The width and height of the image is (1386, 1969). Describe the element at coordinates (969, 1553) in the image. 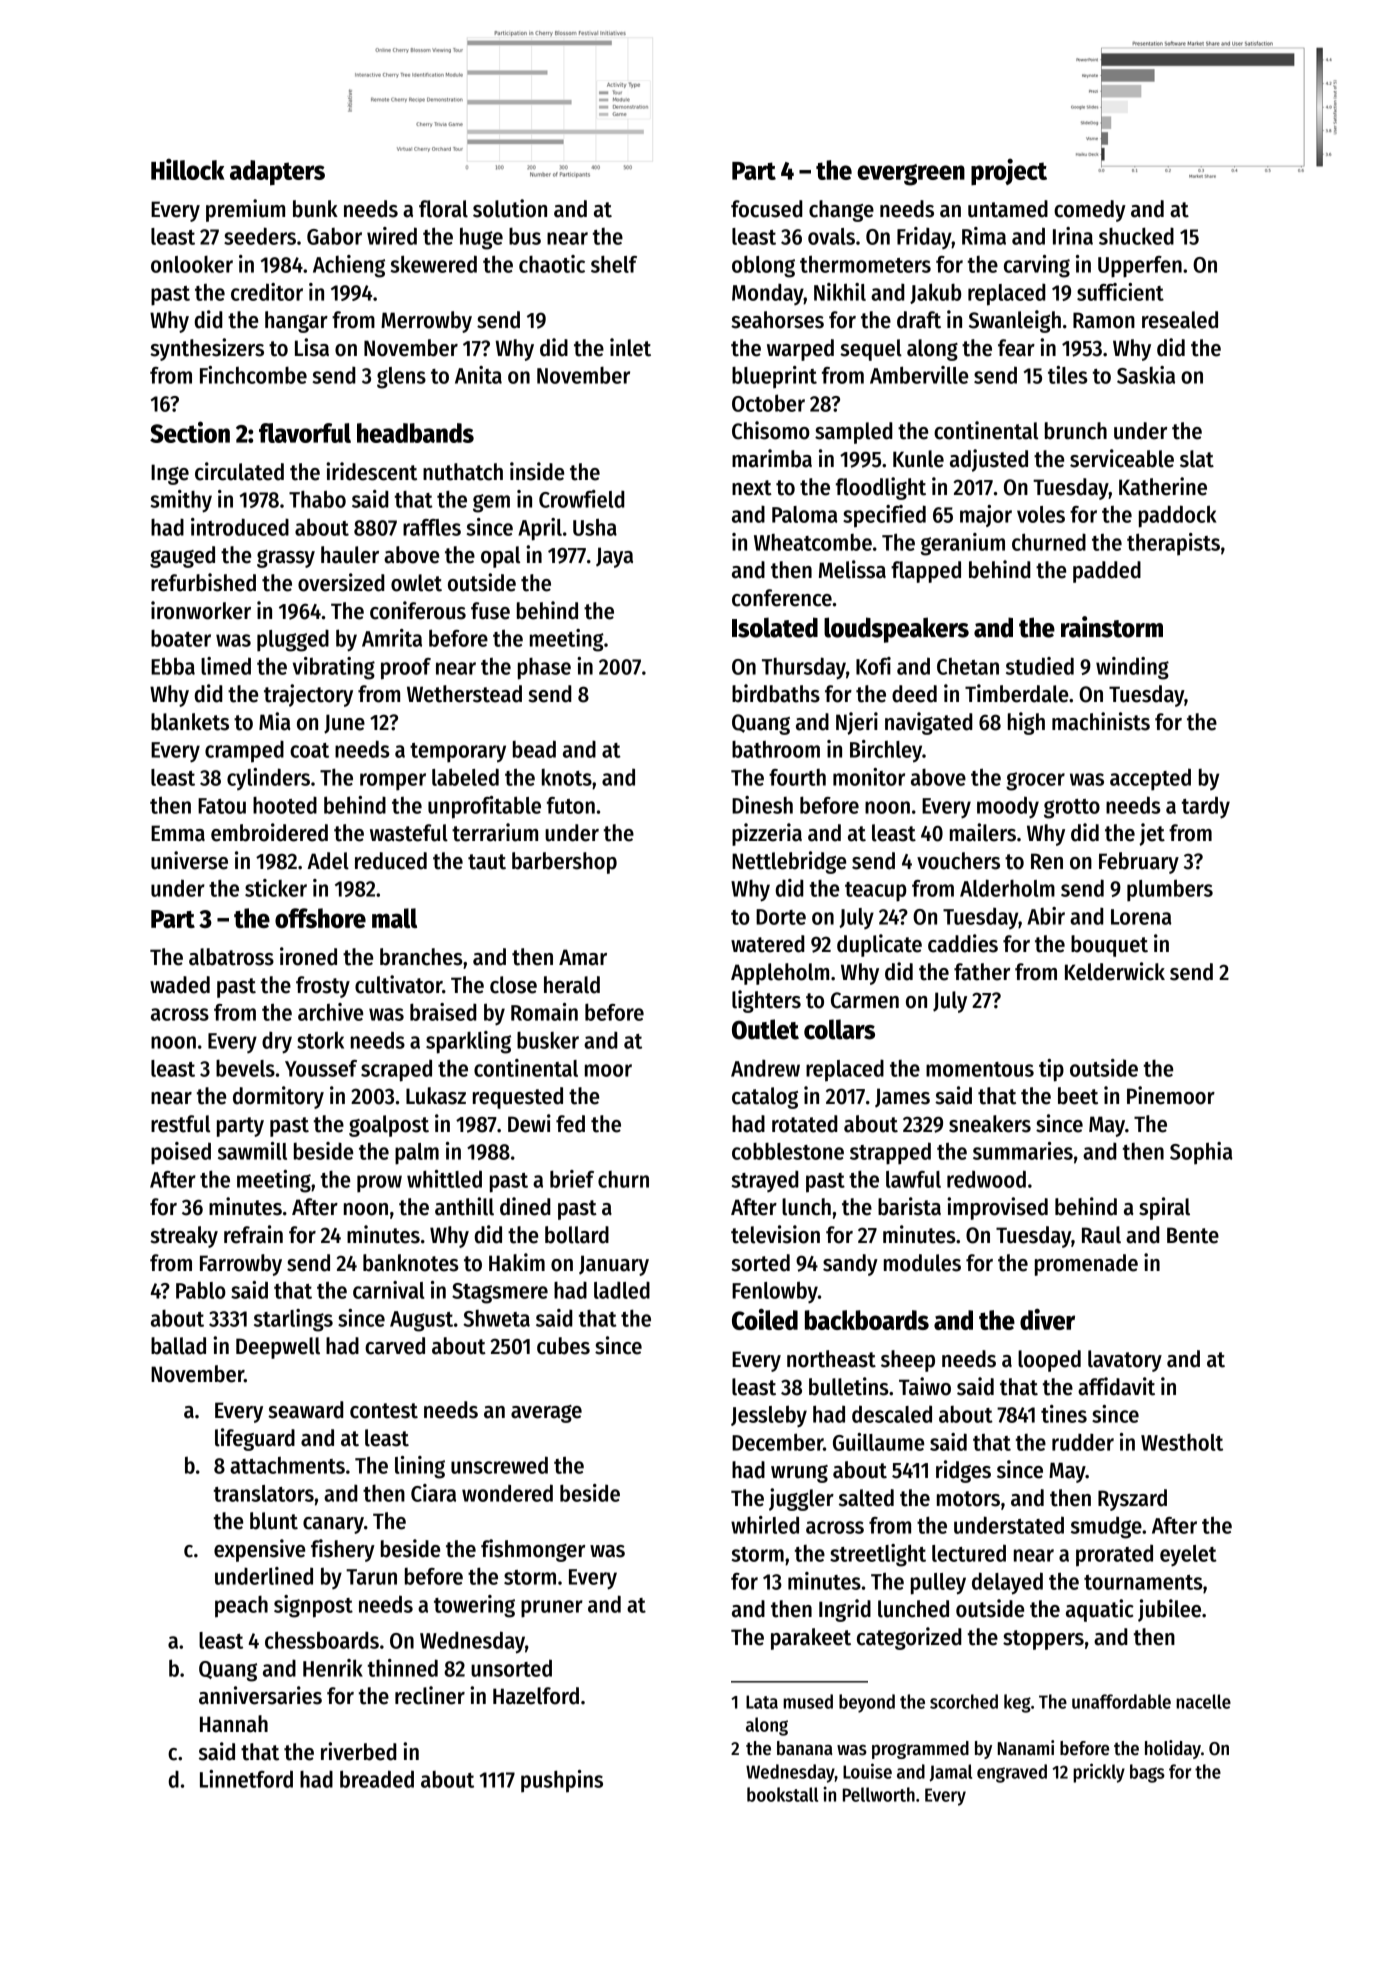

I see `lectured` at that location.
